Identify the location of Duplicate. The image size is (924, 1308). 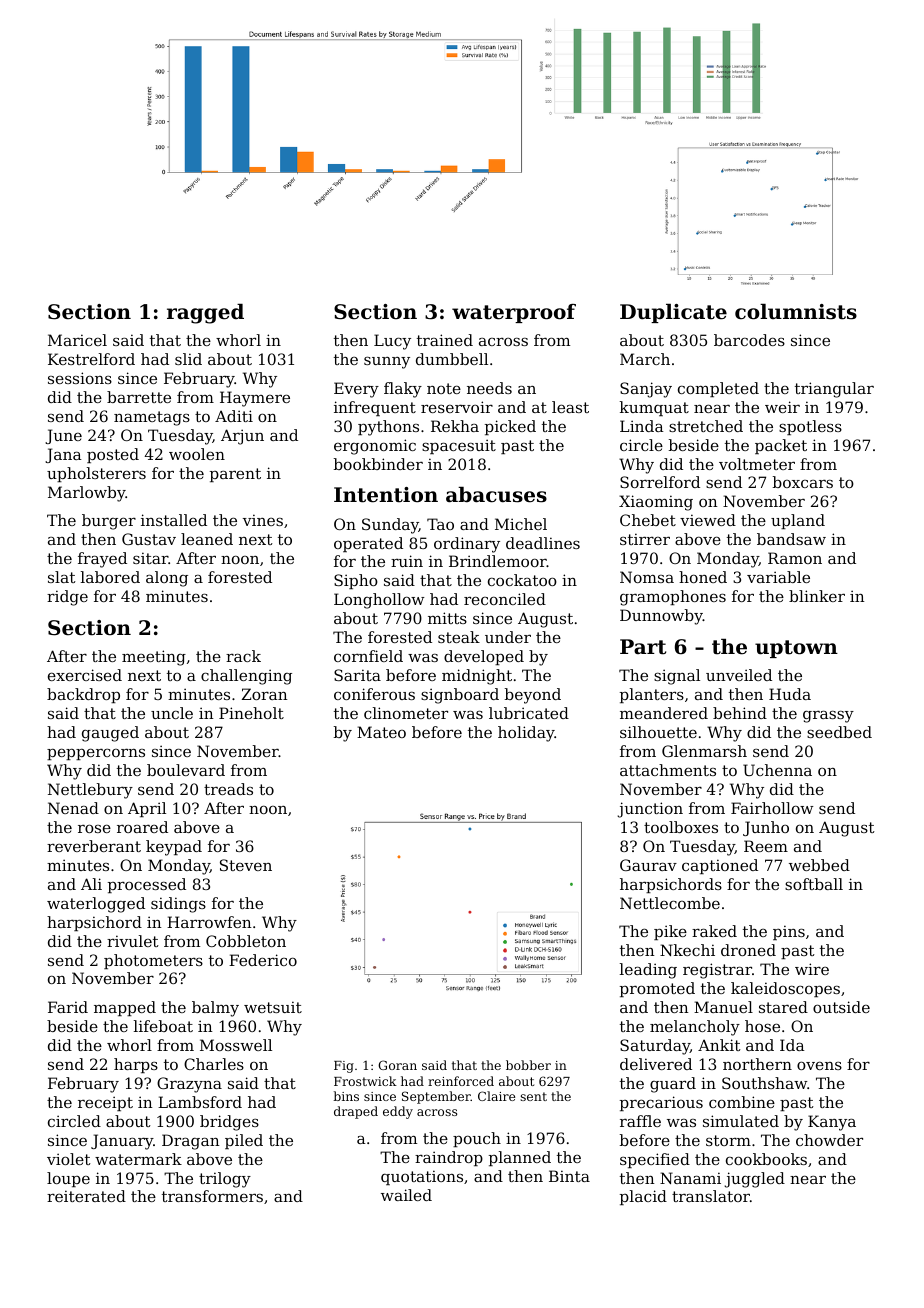
(673, 313).
